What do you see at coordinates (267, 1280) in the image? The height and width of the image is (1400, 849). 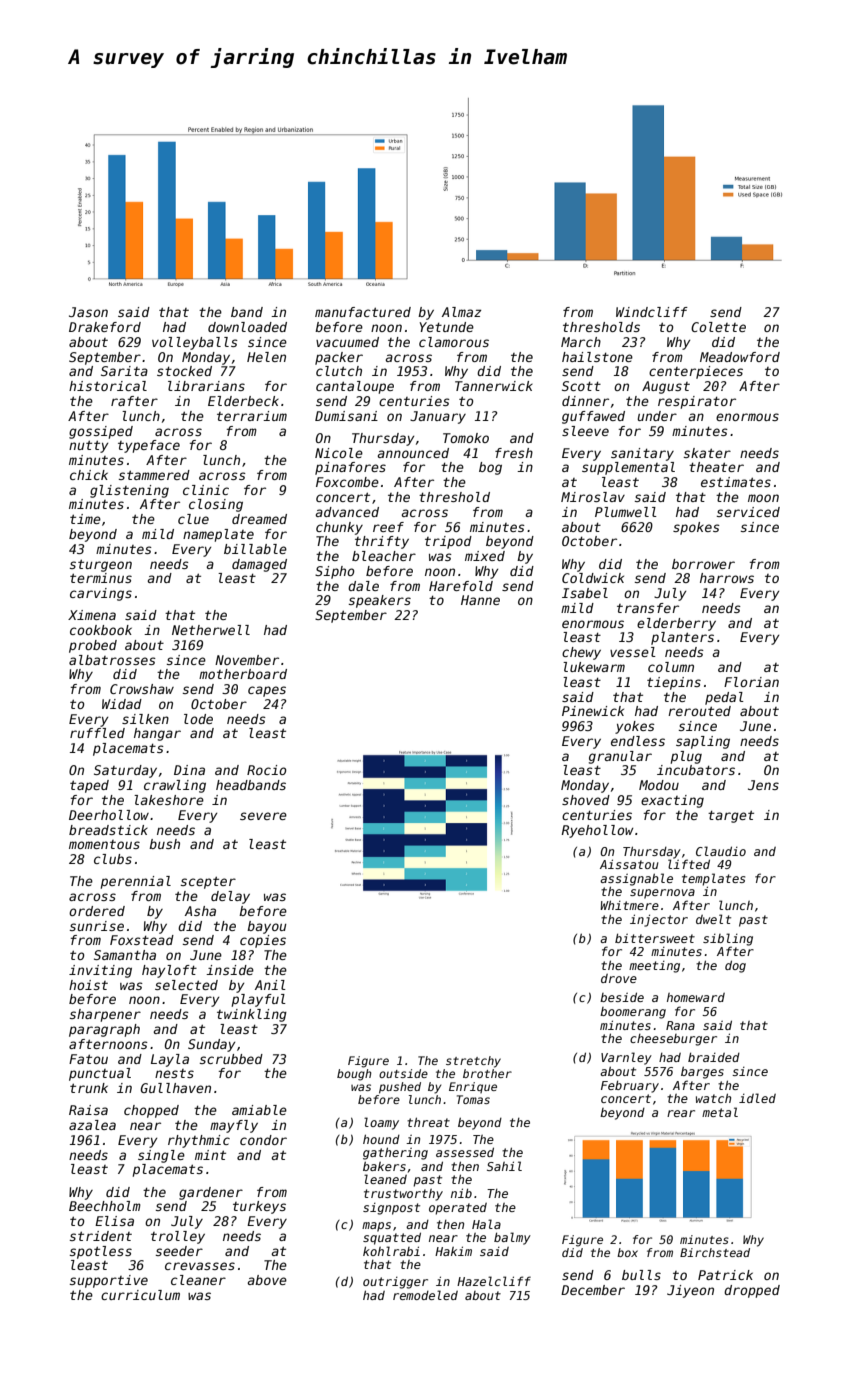 I see `above` at bounding box center [267, 1280].
